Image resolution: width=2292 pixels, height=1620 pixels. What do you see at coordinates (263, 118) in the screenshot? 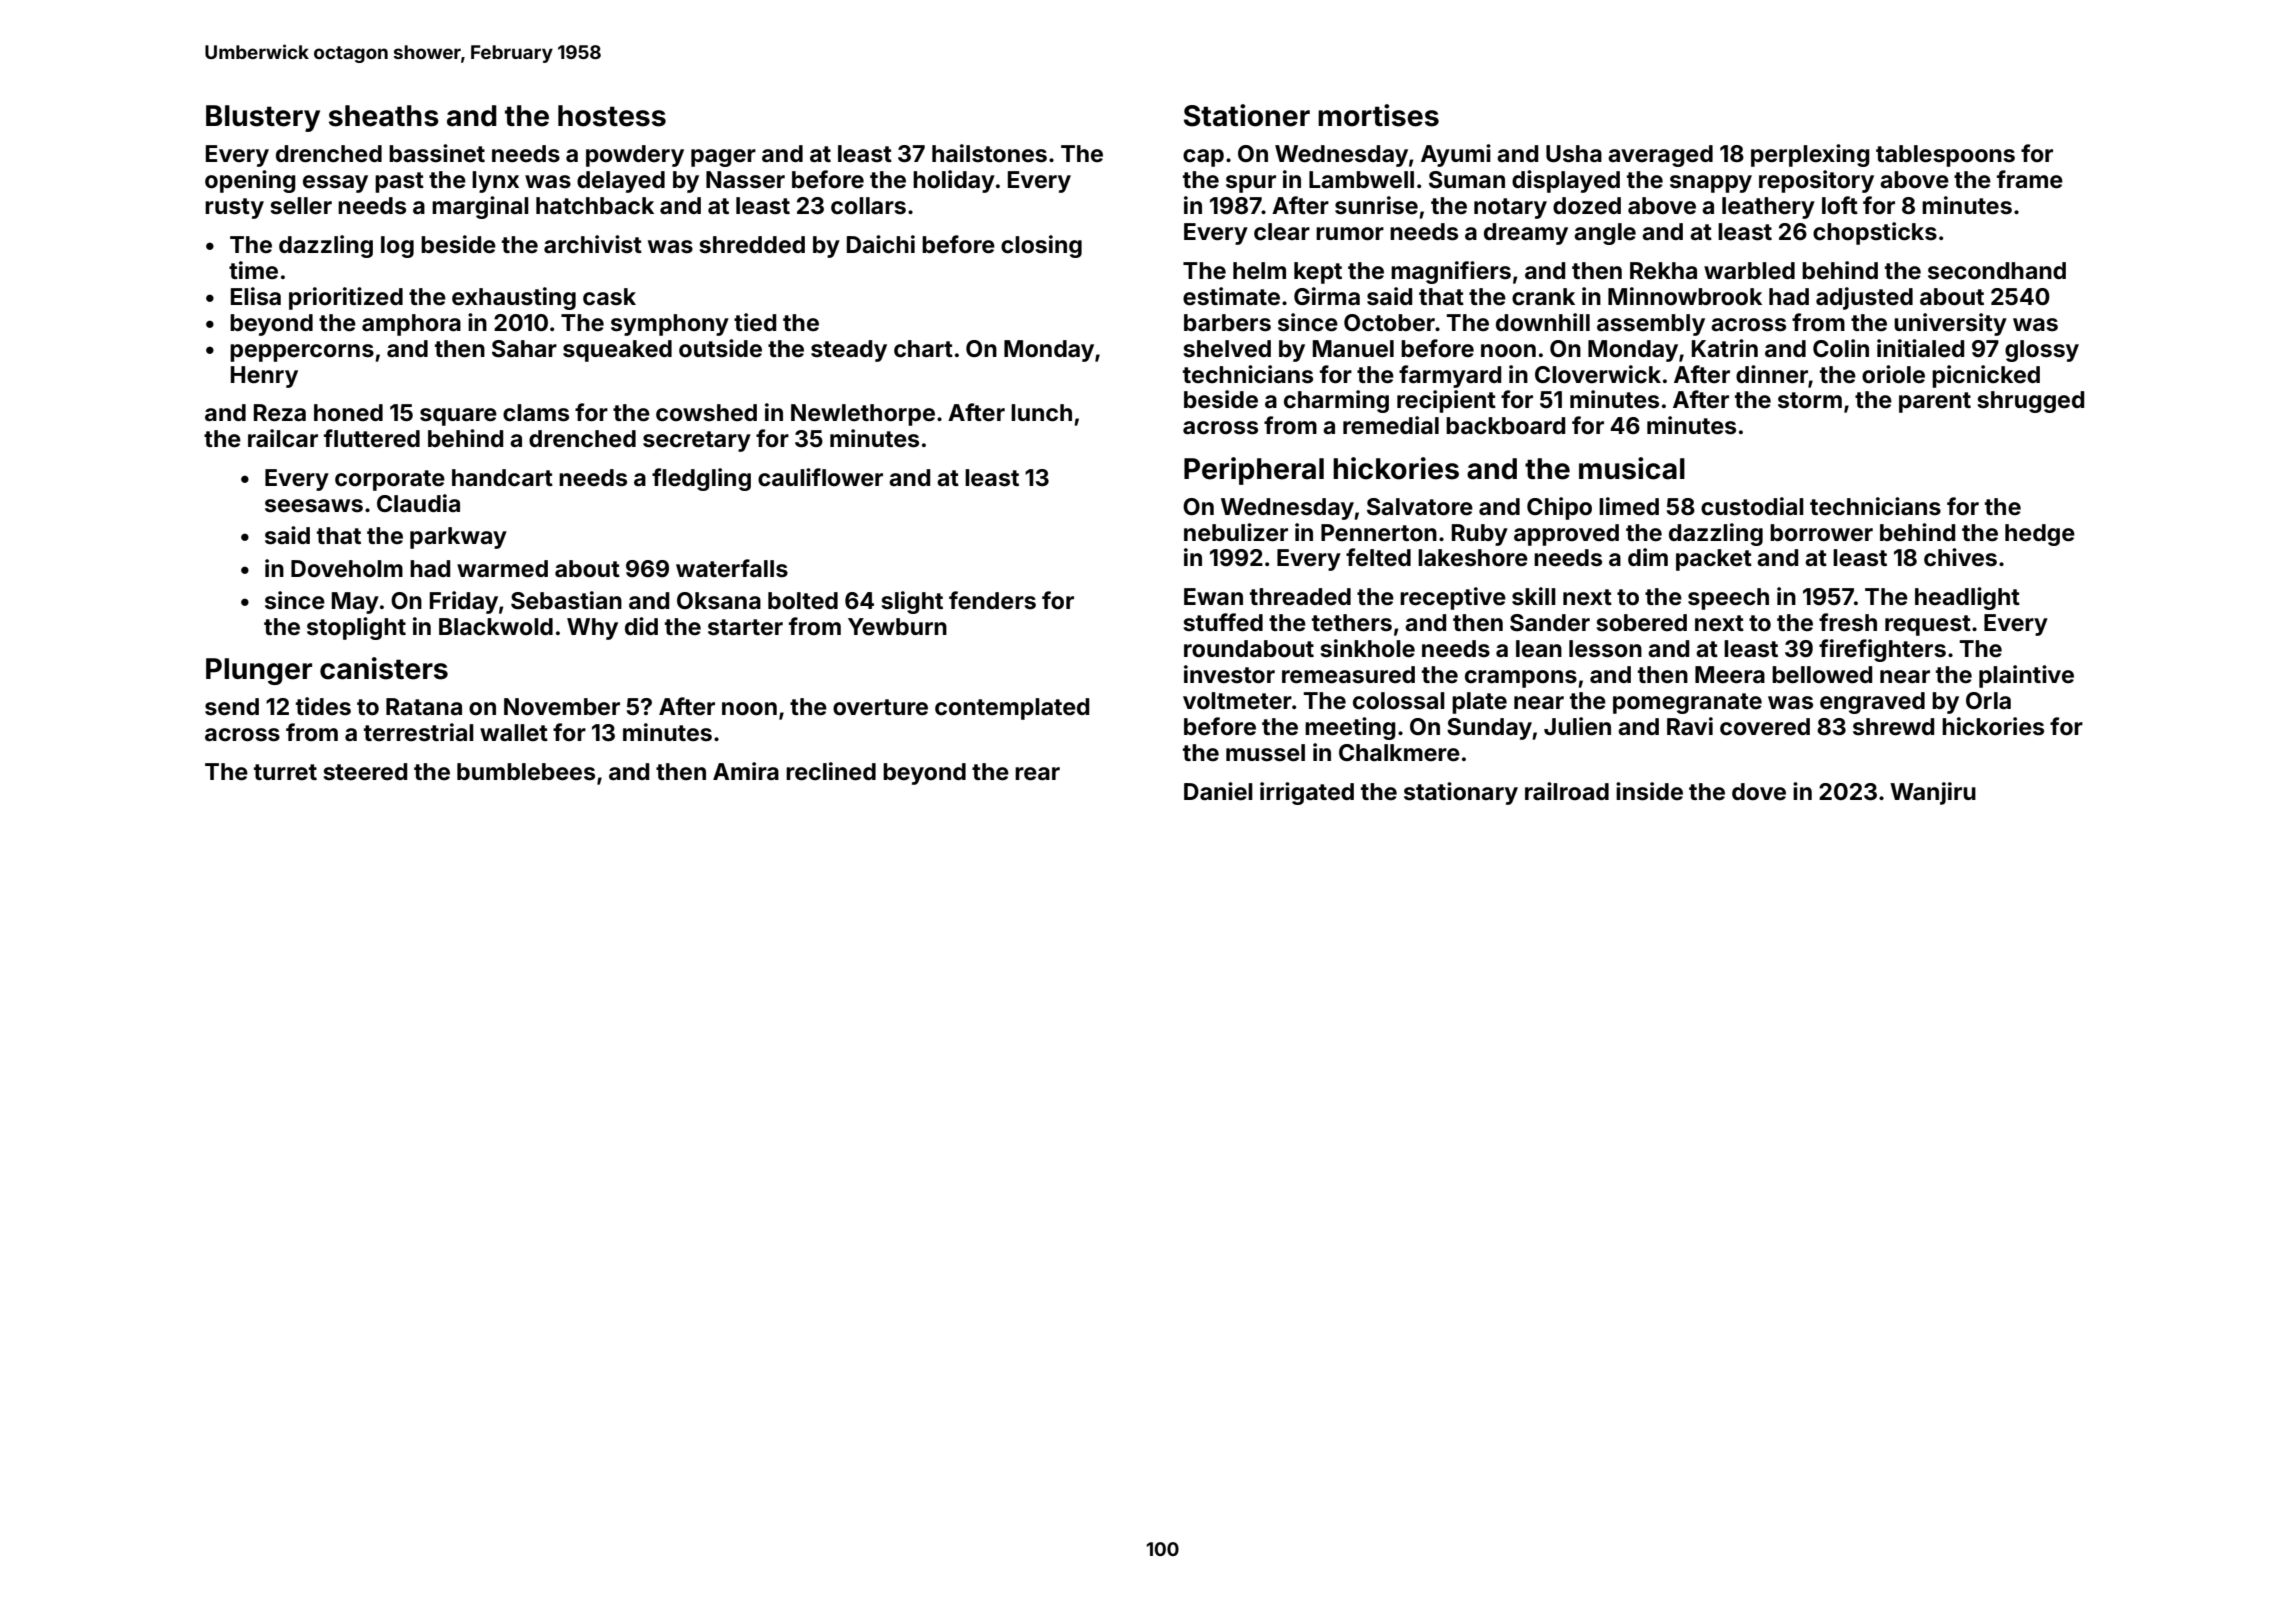
I see `Blustery` at bounding box center [263, 118].
